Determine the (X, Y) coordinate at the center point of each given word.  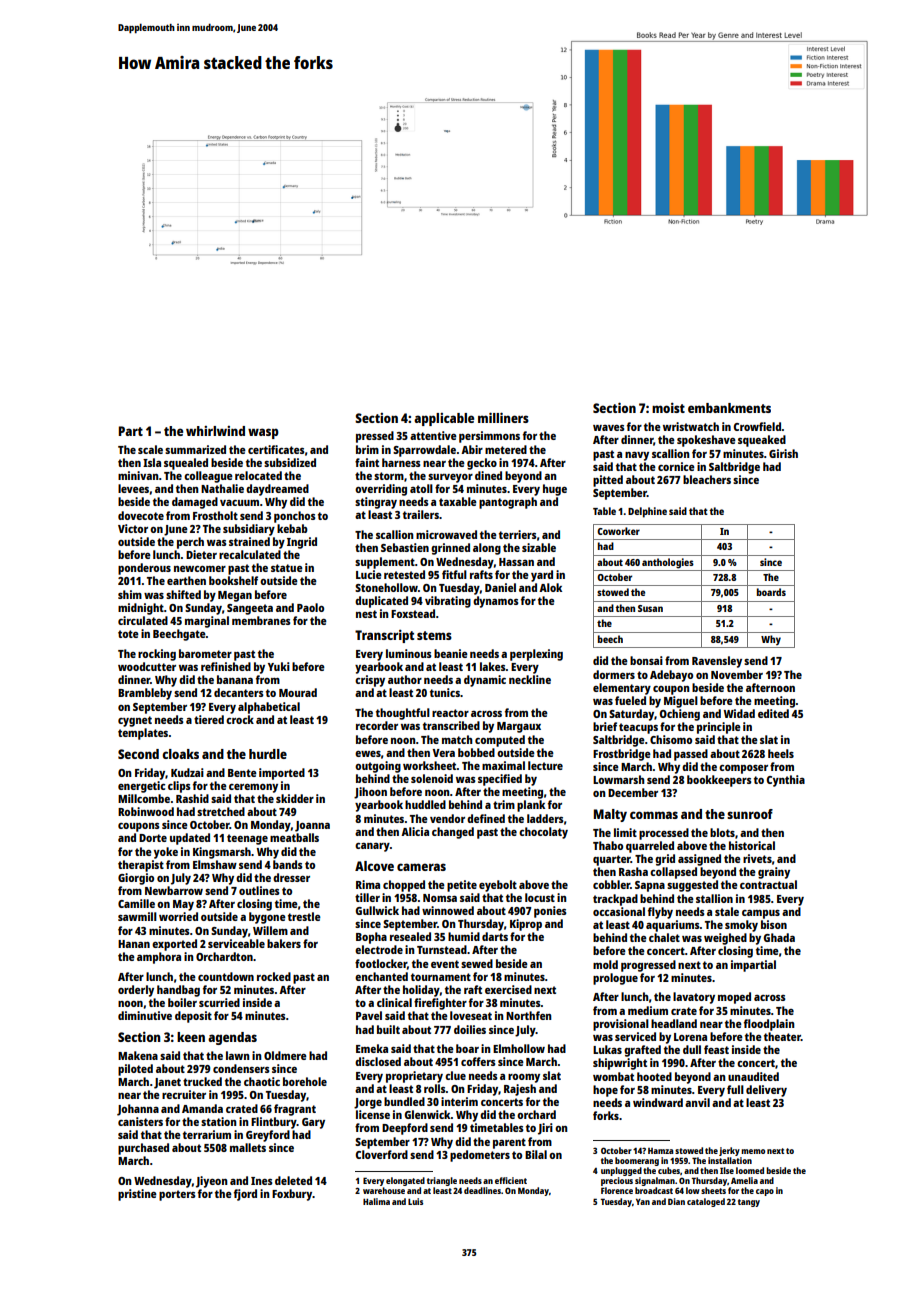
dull (692, 1049)
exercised (508, 989)
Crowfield (758, 426)
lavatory (694, 998)
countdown (226, 976)
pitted (608, 481)
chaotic (262, 1081)
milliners (503, 417)
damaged (195, 503)
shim (130, 594)
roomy (524, 1078)
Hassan (516, 562)
